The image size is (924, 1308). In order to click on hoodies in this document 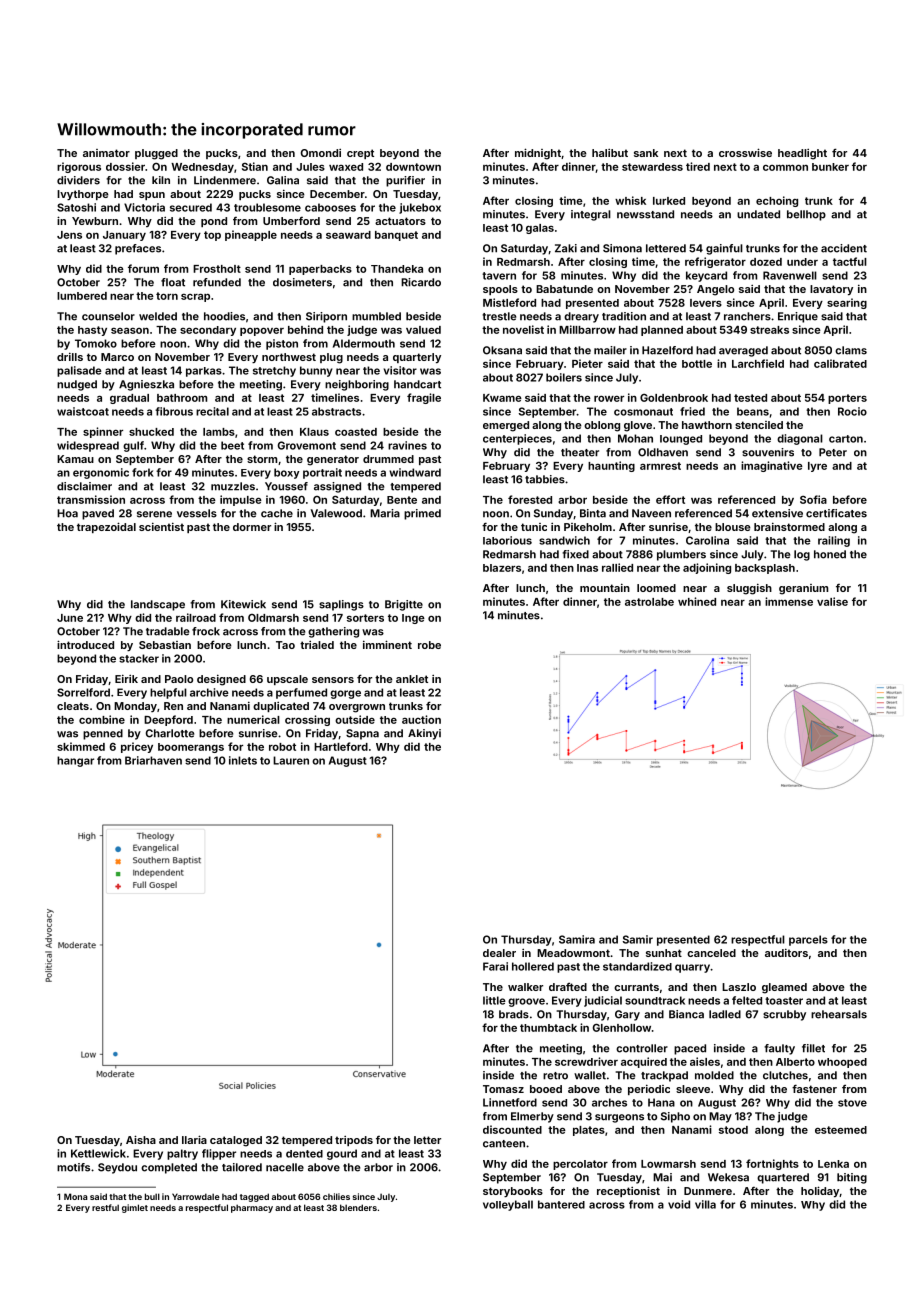, I will do `click(224, 316)`.
